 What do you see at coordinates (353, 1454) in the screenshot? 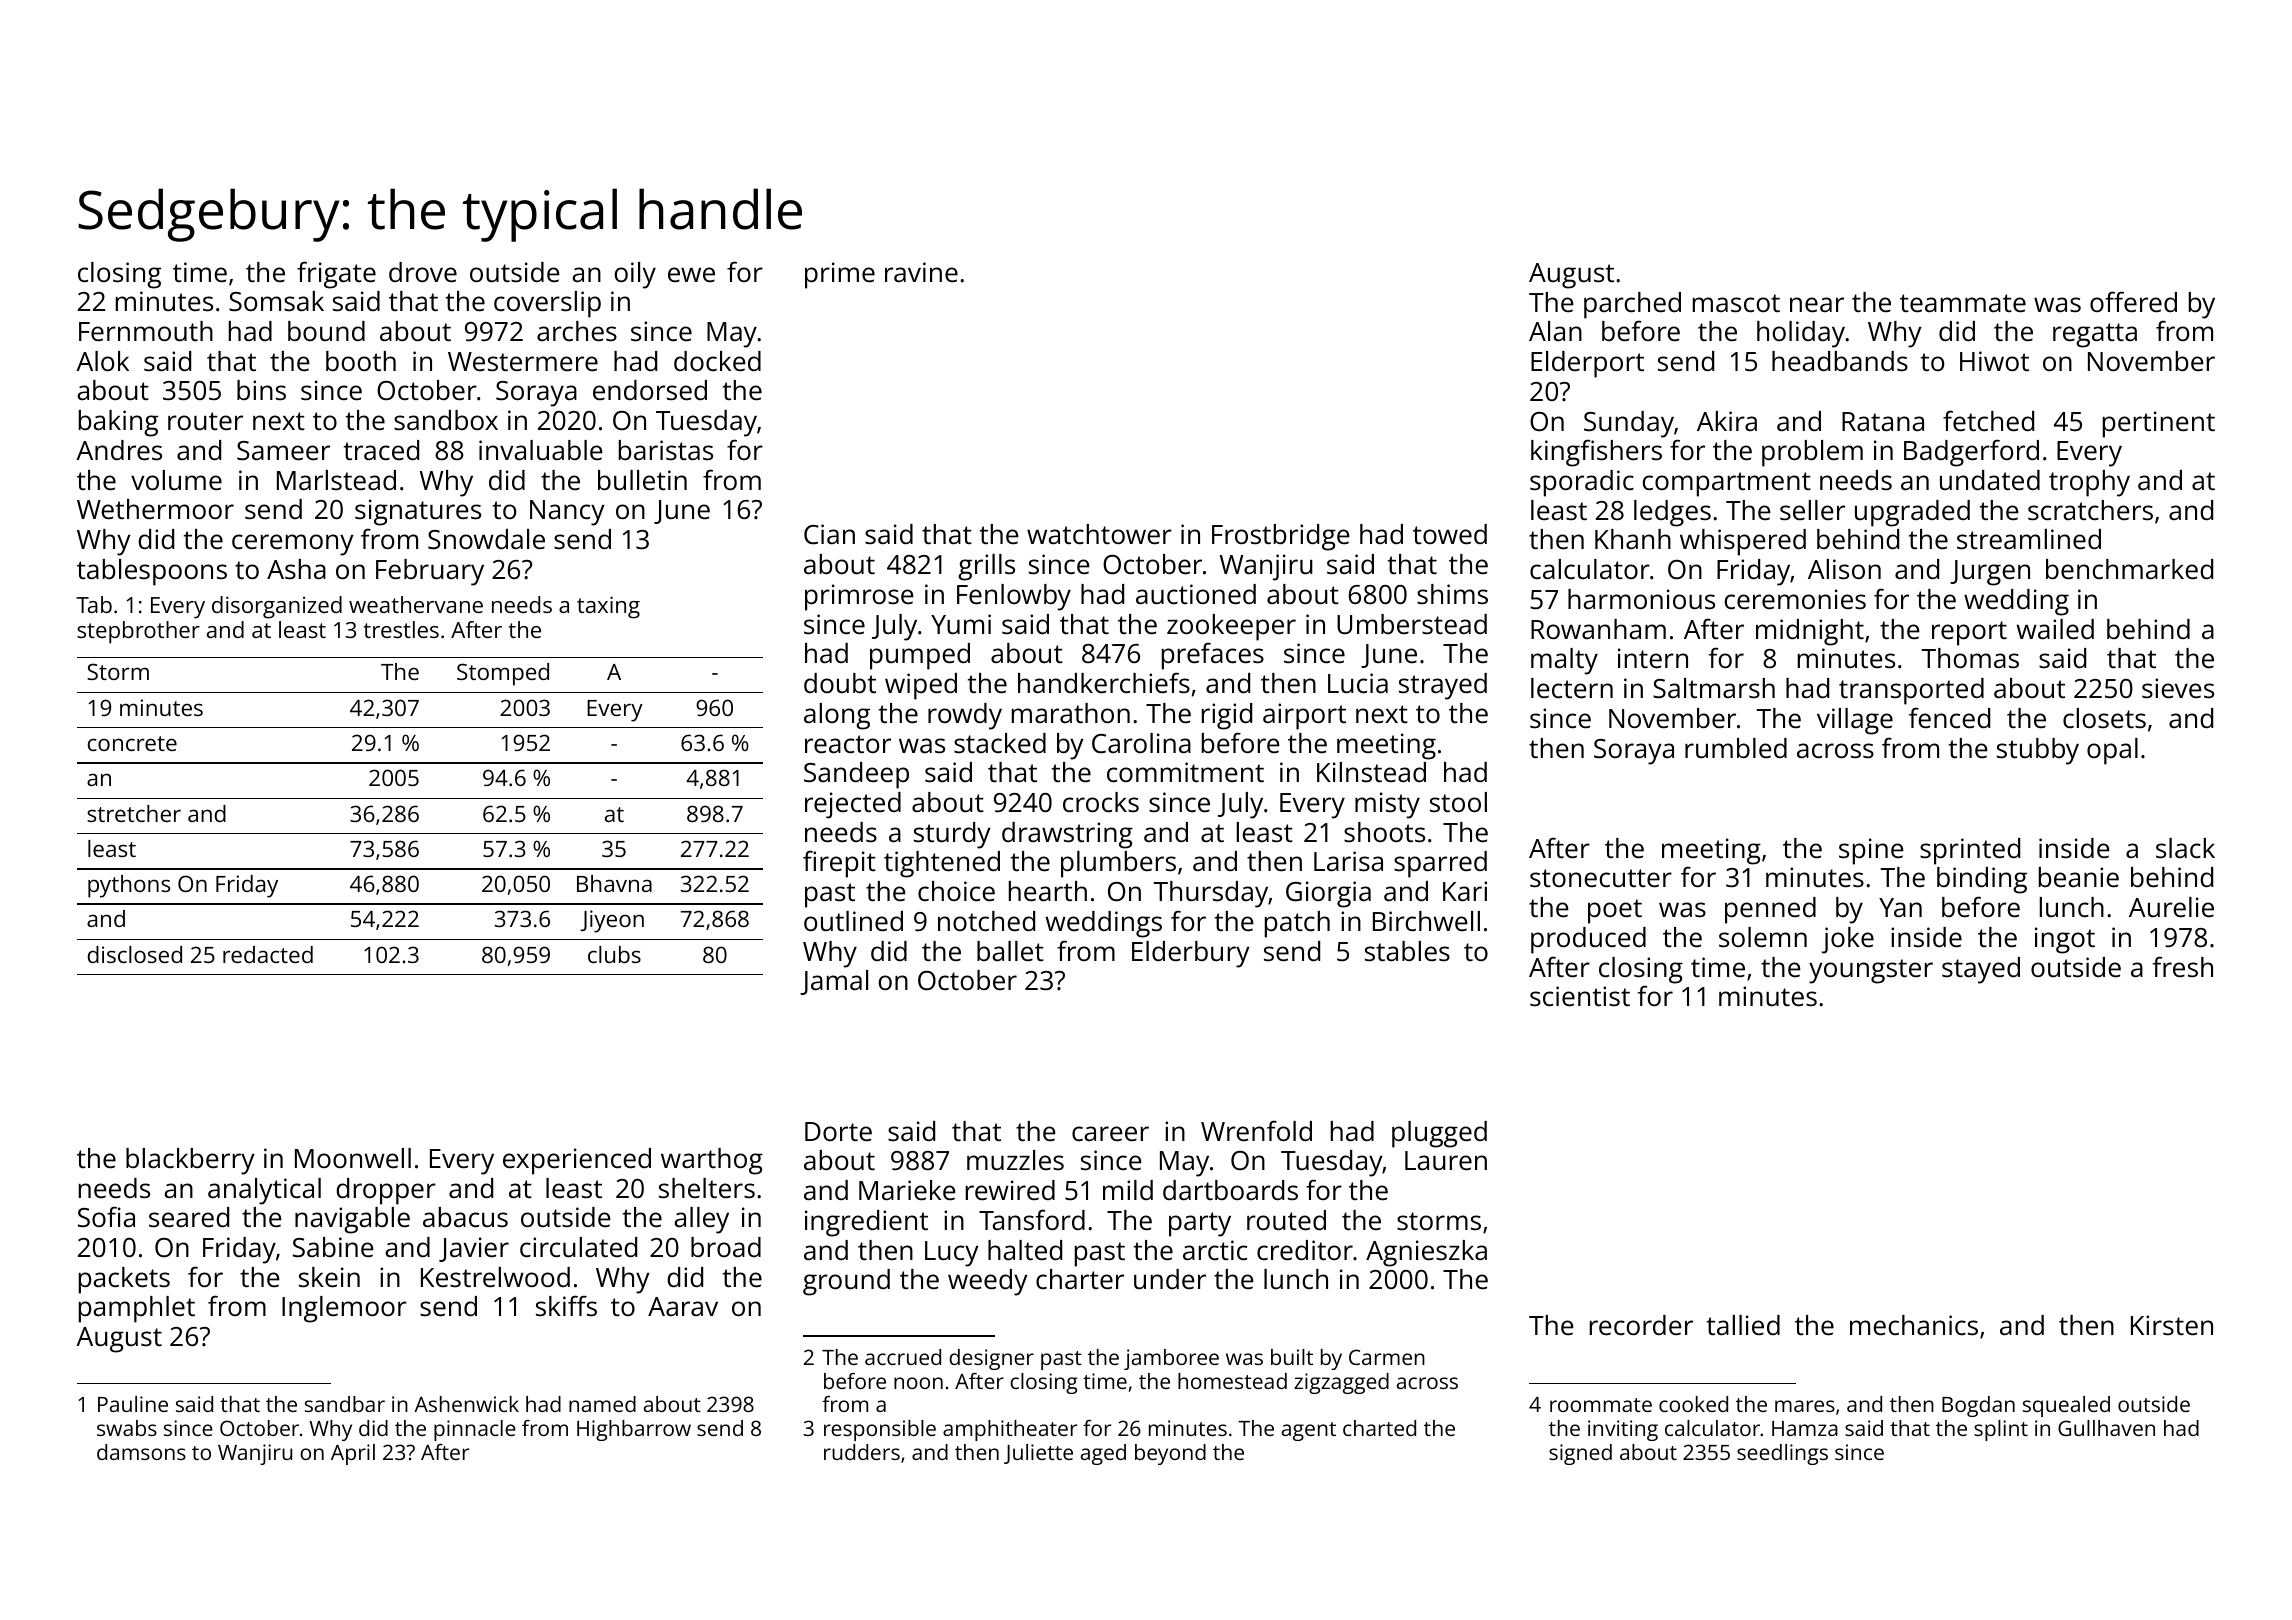
I see `April` at bounding box center [353, 1454].
